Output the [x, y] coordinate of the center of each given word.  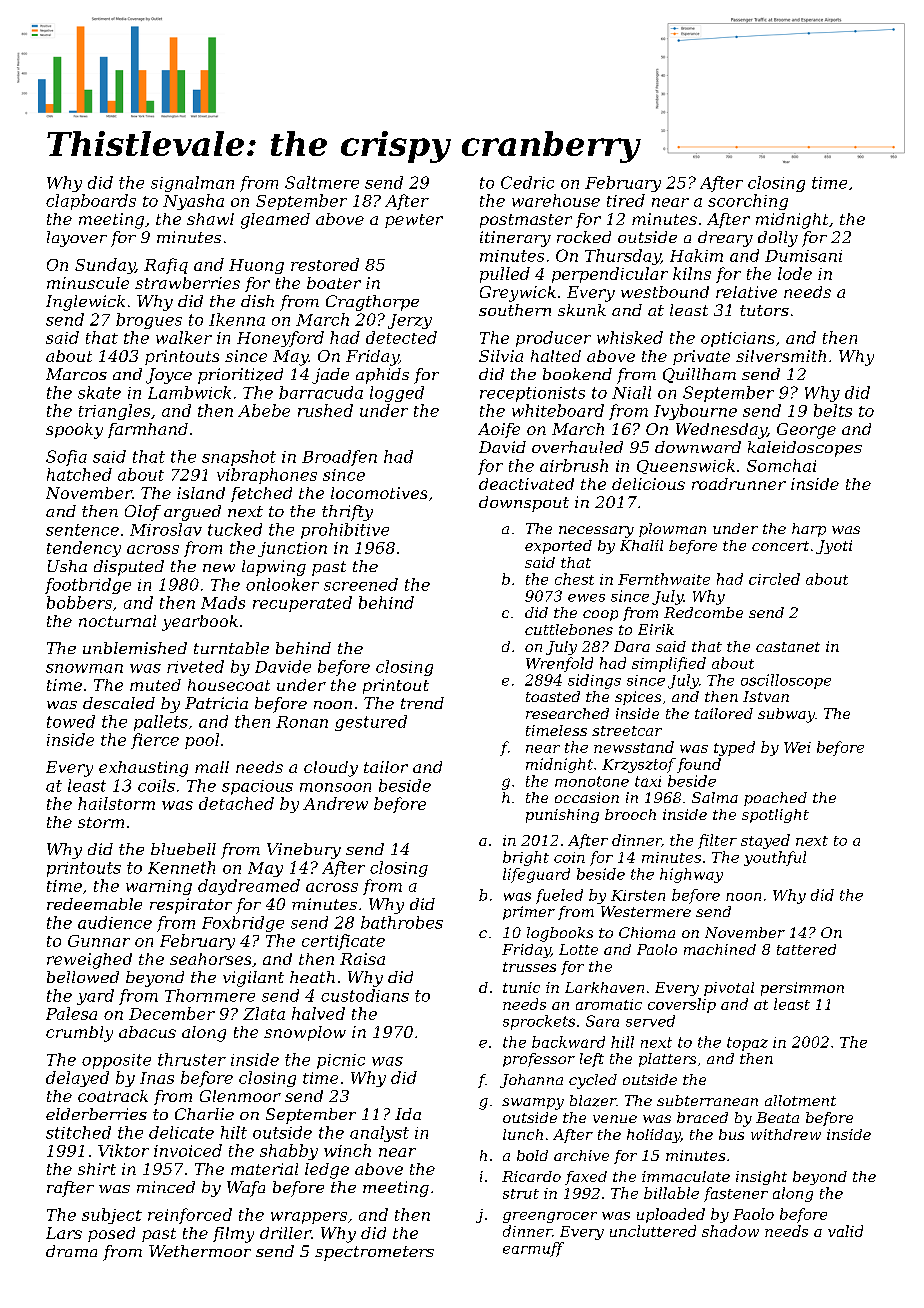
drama [71, 1251]
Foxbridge [243, 924]
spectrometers [374, 1253]
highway [691, 875]
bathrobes [402, 922]
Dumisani [803, 256]
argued [192, 513]
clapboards [91, 202]
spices [638, 698]
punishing [562, 816]
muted [155, 685]
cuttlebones [569, 629]
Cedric [527, 182]
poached [775, 799]
